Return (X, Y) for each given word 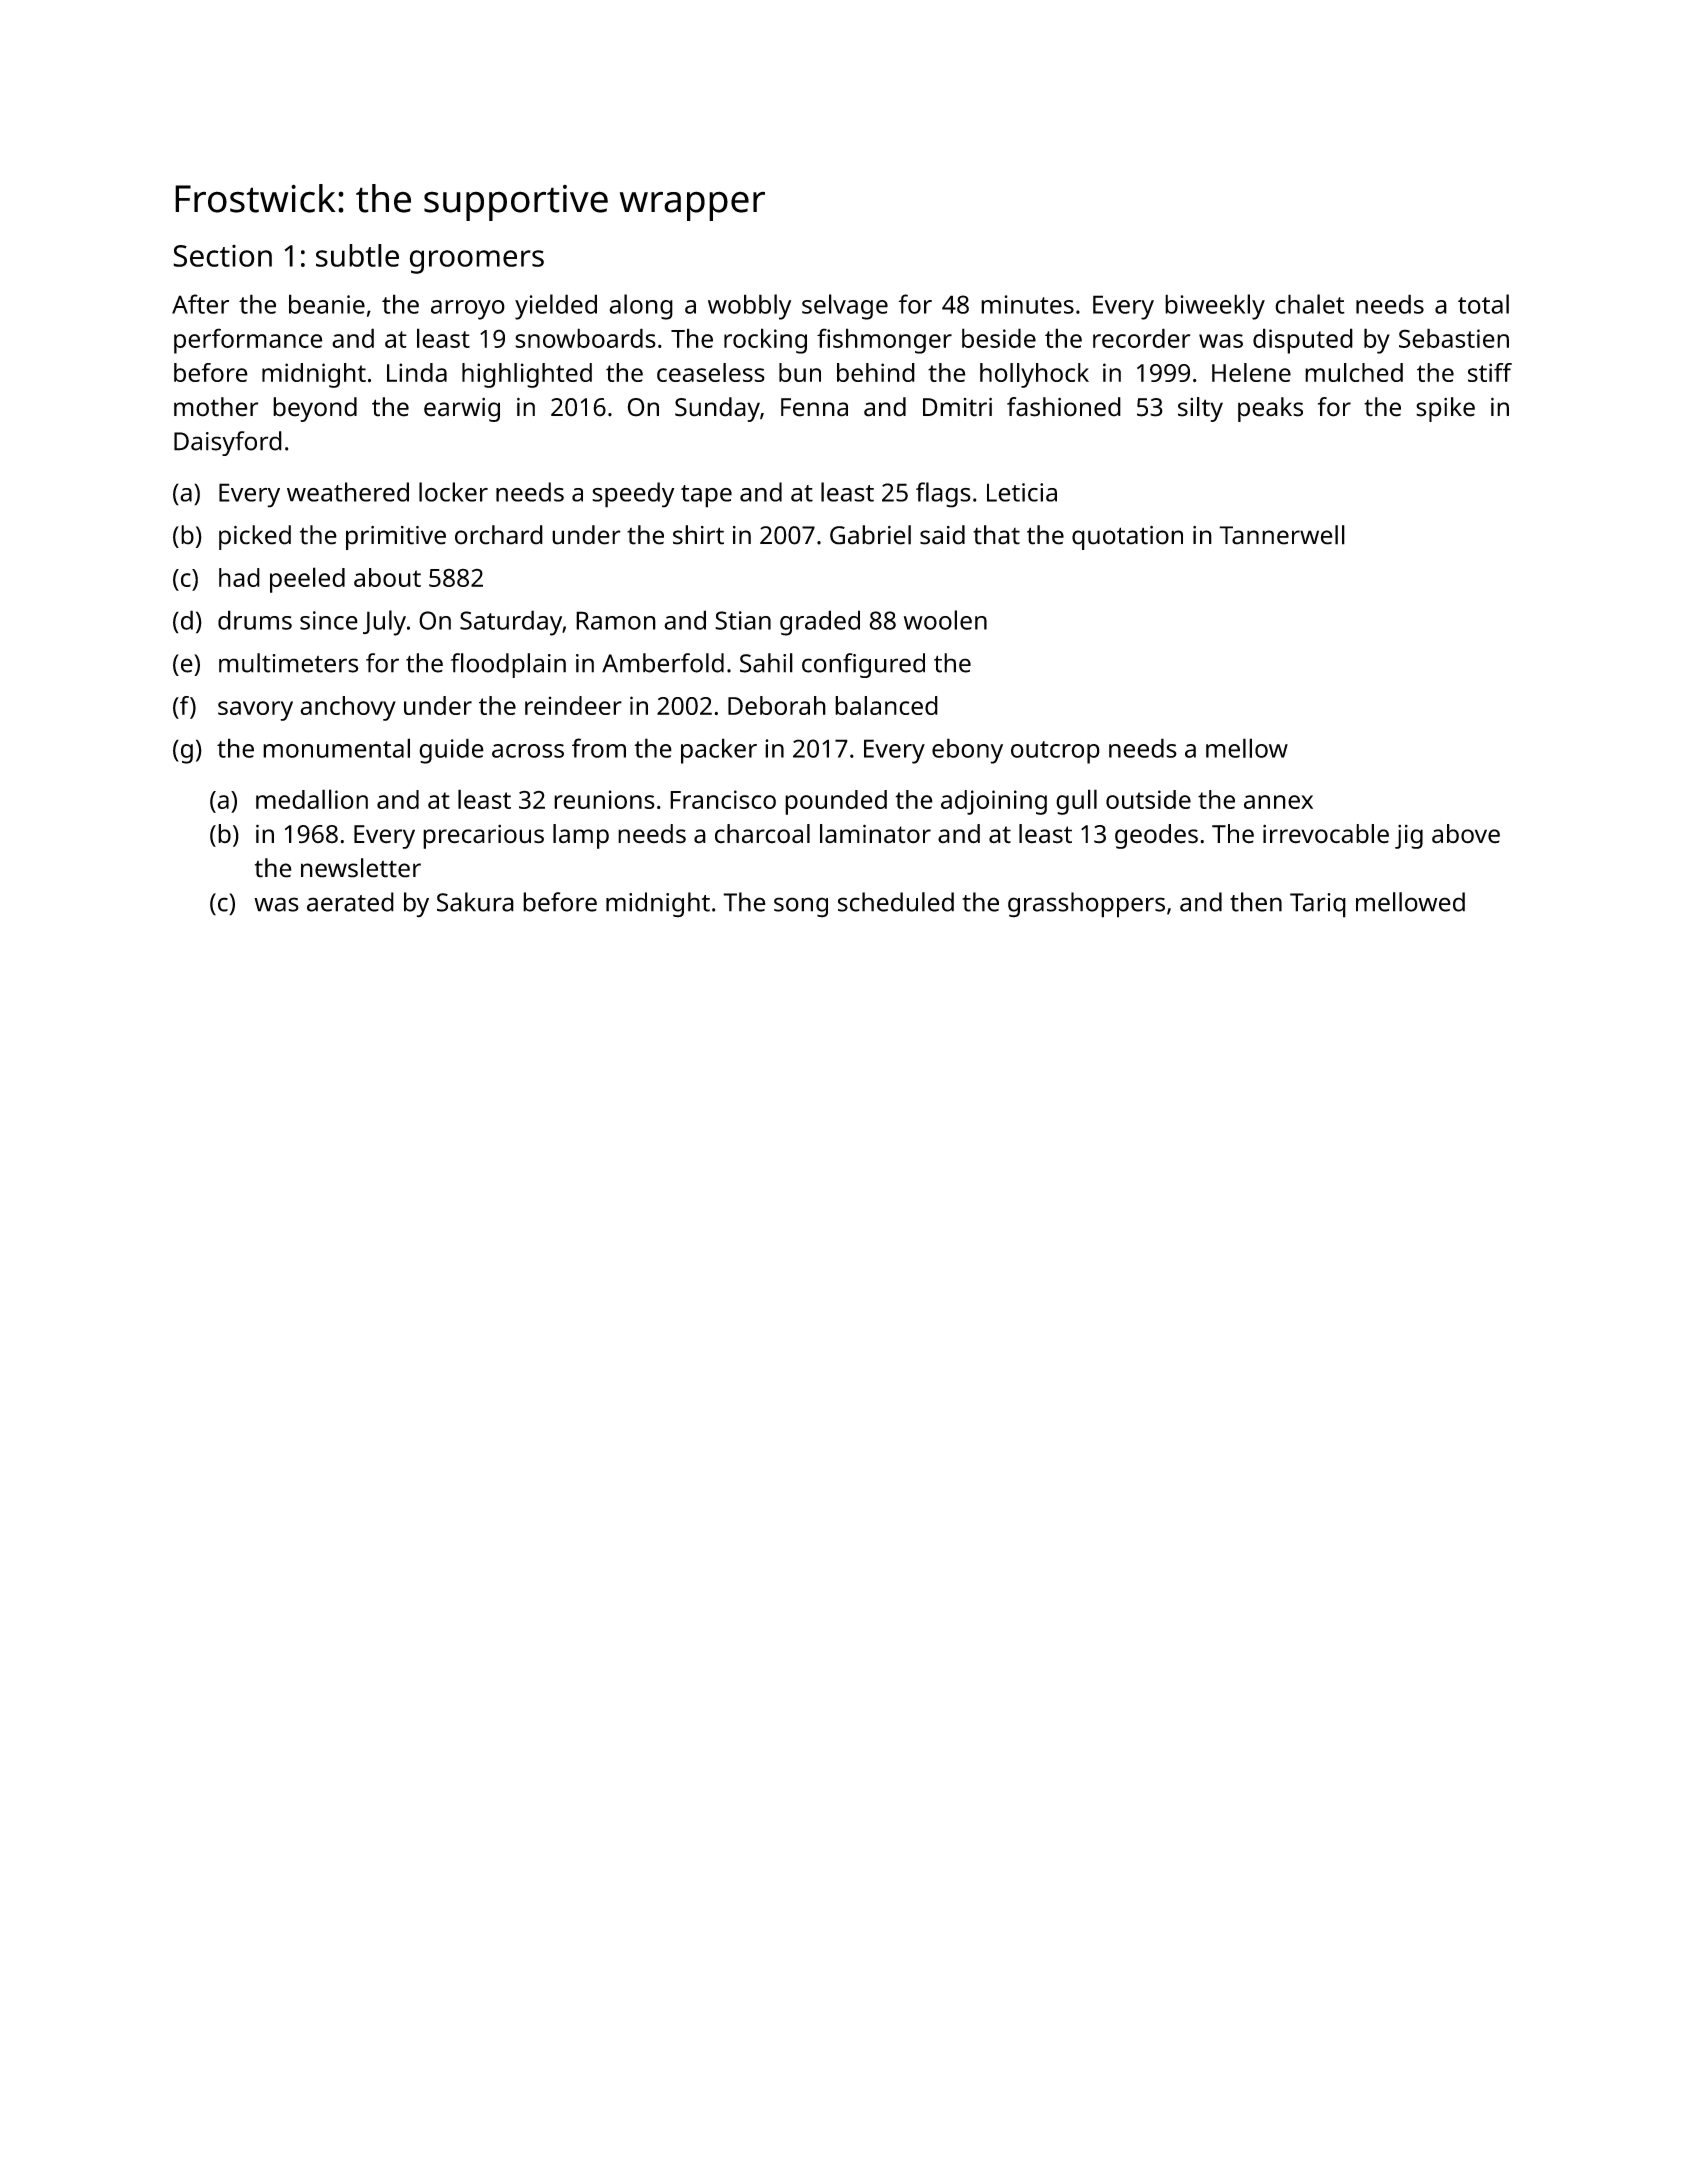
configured (863, 665)
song (801, 907)
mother (216, 407)
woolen (945, 620)
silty (1200, 409)
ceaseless (711, 372)
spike (1445, 409)
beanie (327, 304)
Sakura (475, 902)
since (329, 620)
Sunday (717, 409)
